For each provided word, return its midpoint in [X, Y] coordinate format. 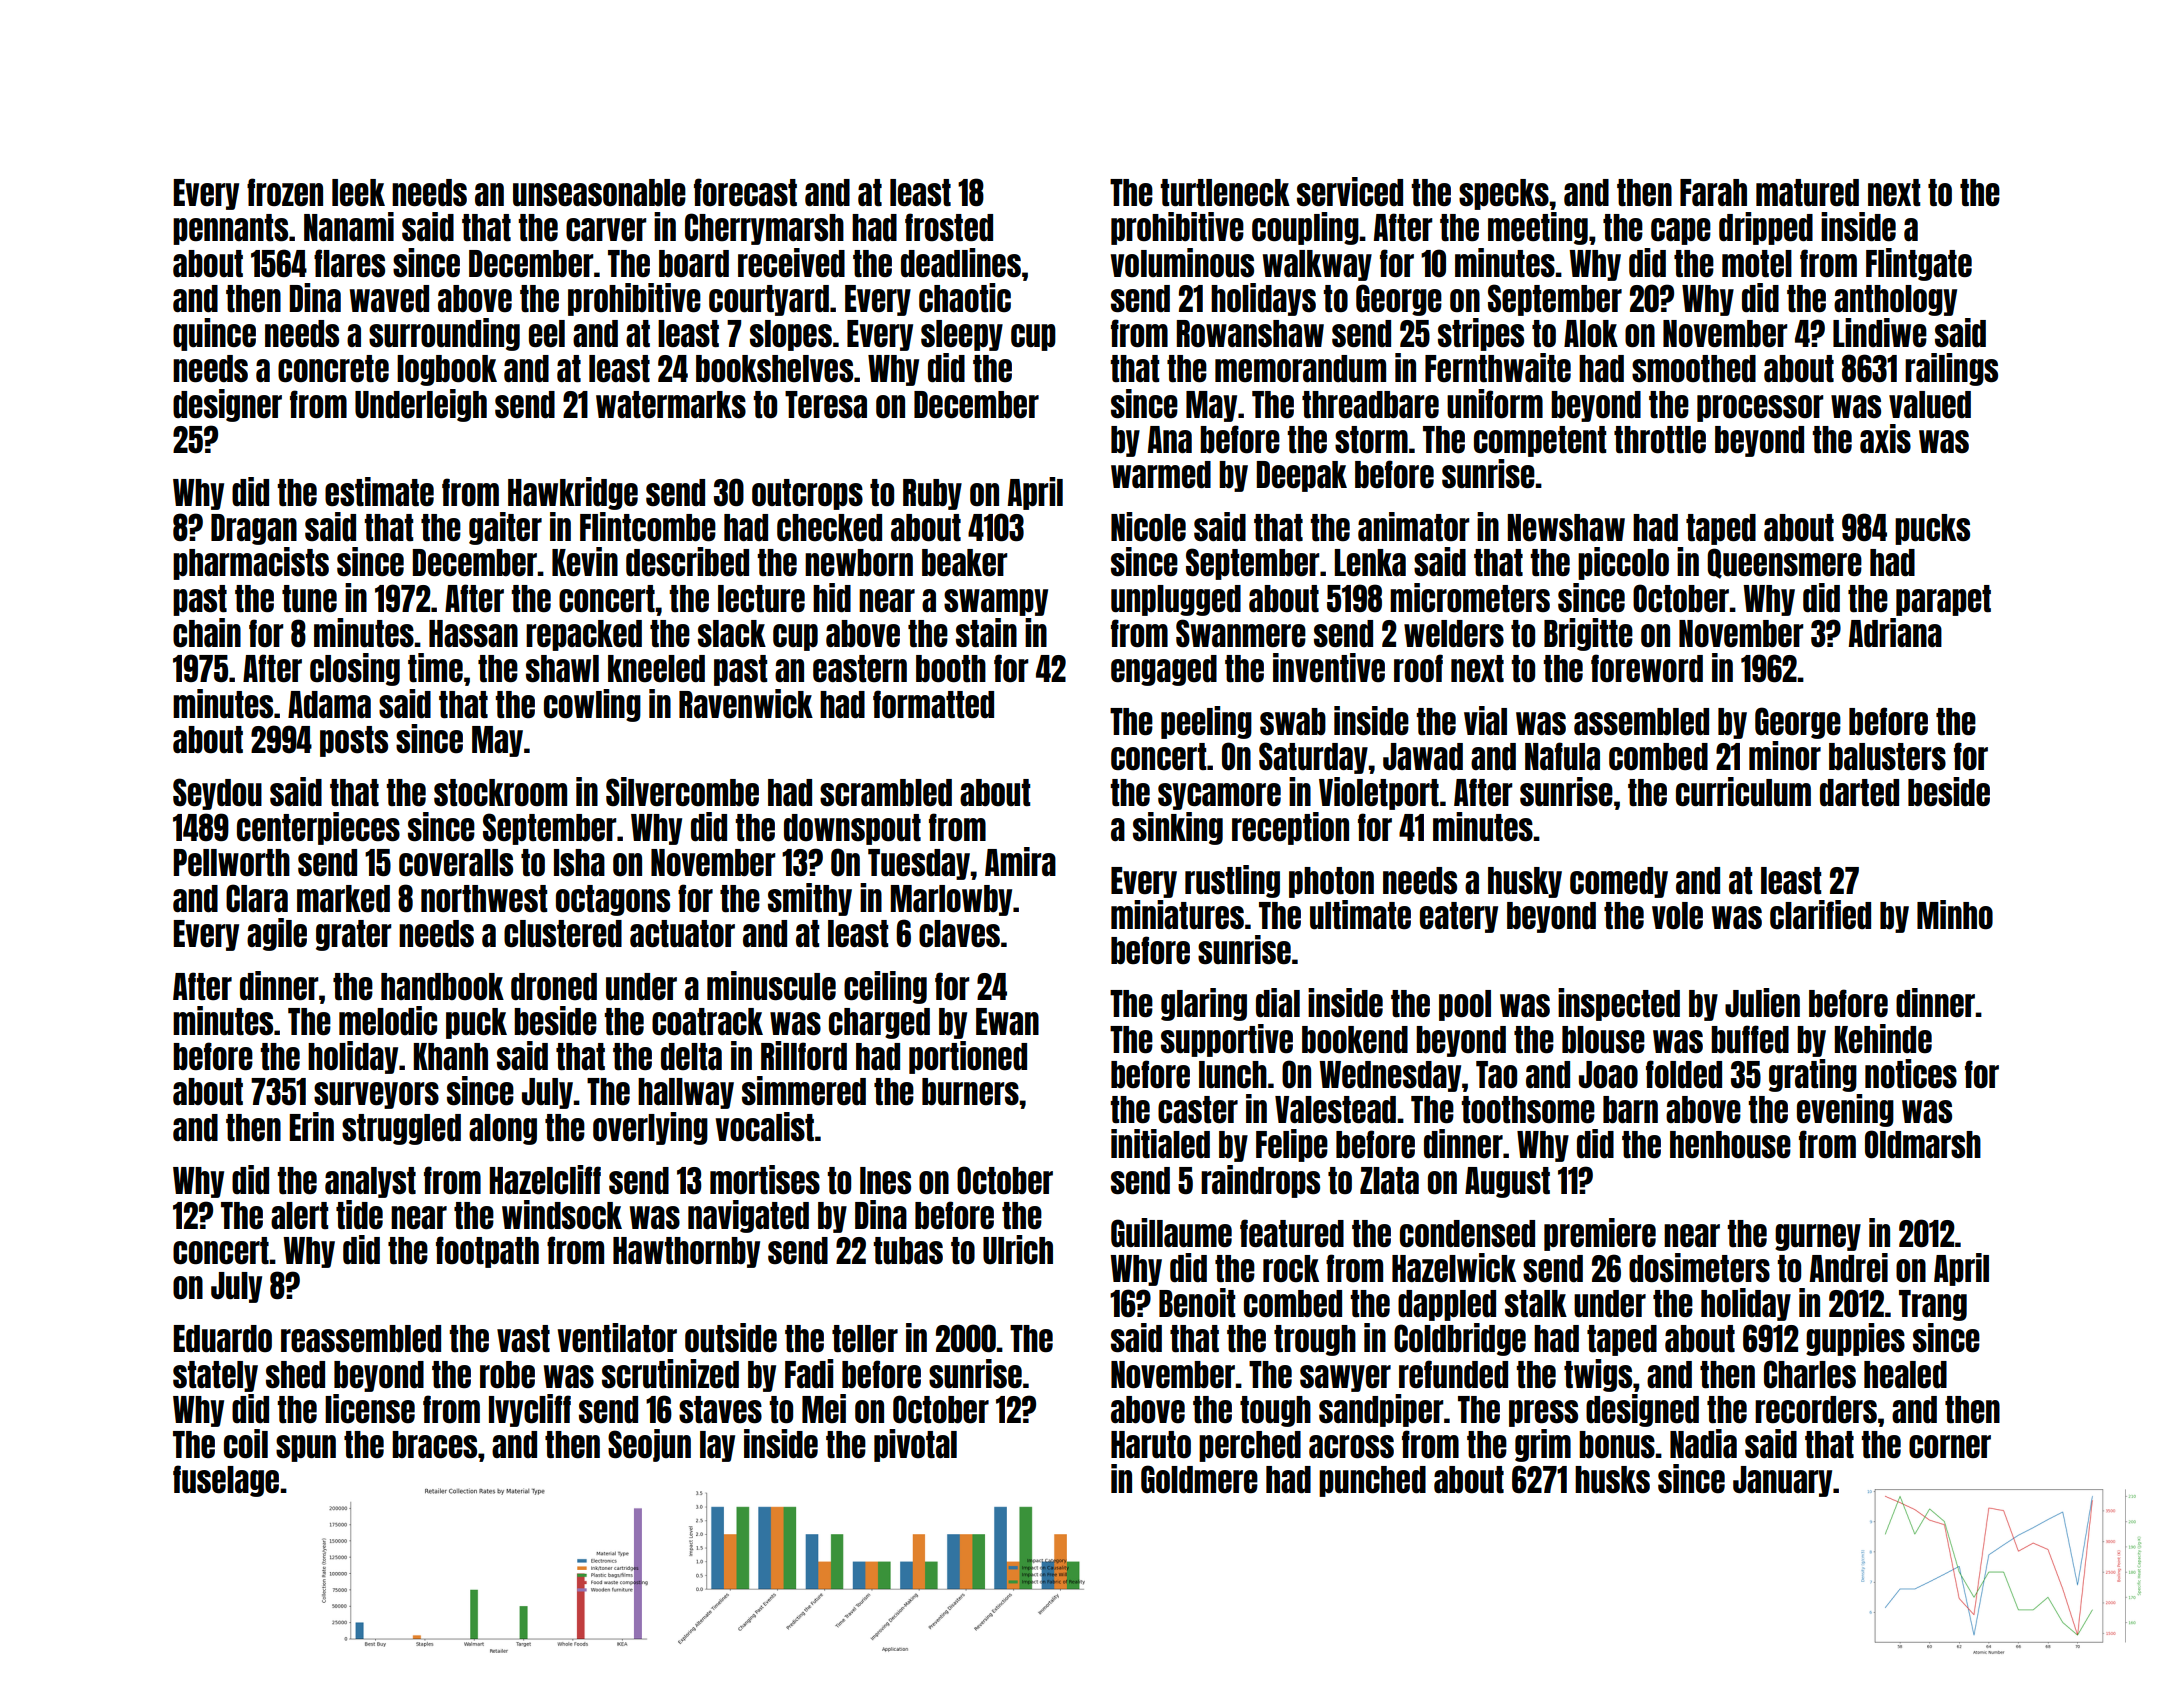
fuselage [226, 1481]
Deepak [1301, 476]
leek [358, 193]
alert [299, 1215]
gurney [1818, 1237]
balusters [1887, 757]
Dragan [254, 529]
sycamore [1219, 796]
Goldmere [1199, 1479]
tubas [908, 1250]
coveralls [456, 863]
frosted [949, 227]
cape [1681, 231]
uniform [1495, 404]
